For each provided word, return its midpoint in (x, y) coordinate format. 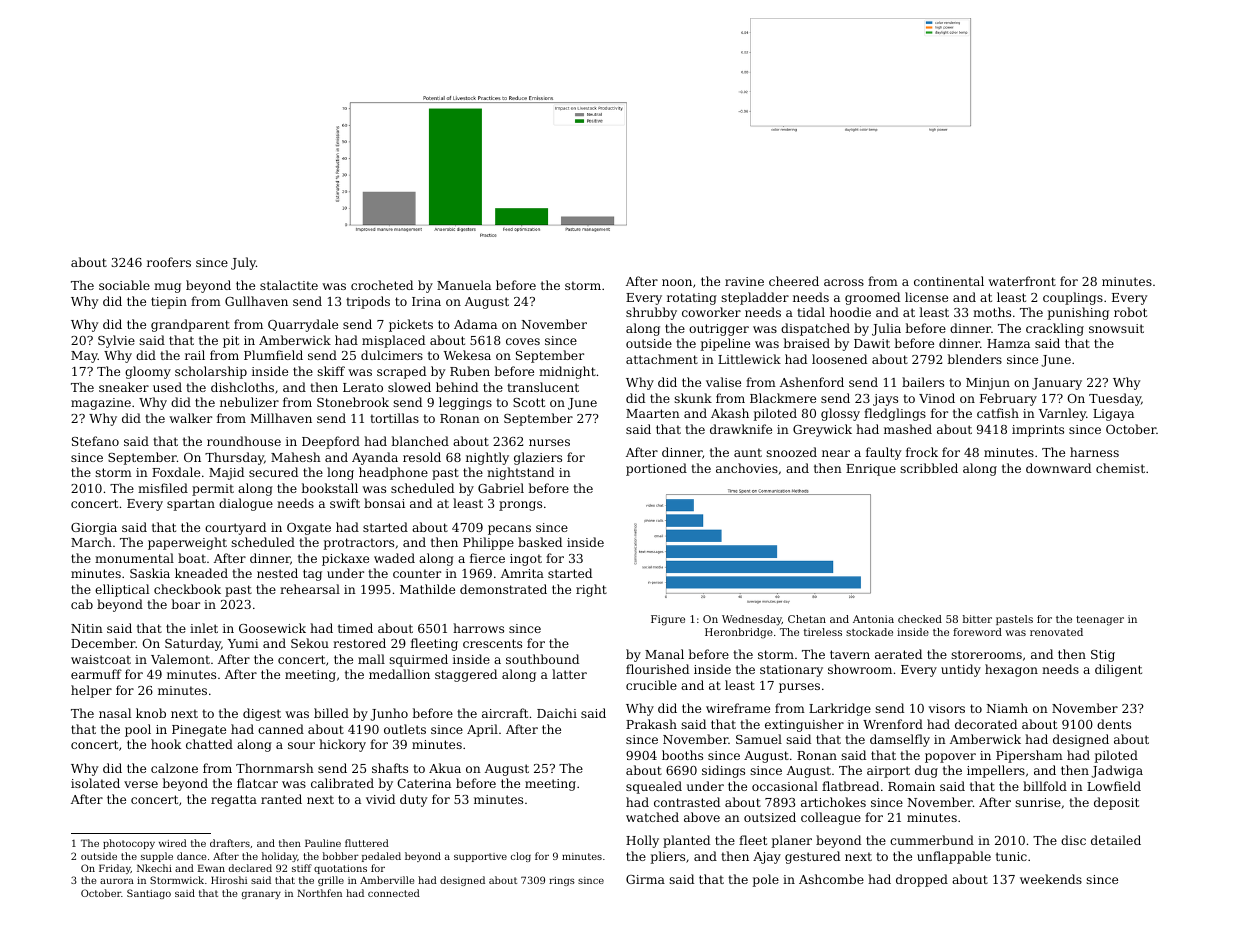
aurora (117, 881)
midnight (567, 372)
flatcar (257, 783)
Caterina (424, 783)
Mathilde (427, 589)
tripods (368, 302)
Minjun (988, 384)
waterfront (1022, 281)
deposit (1116, 803)
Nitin (87, 628)
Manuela (464, 285)
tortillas (394, 418)
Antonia (873, 619)
